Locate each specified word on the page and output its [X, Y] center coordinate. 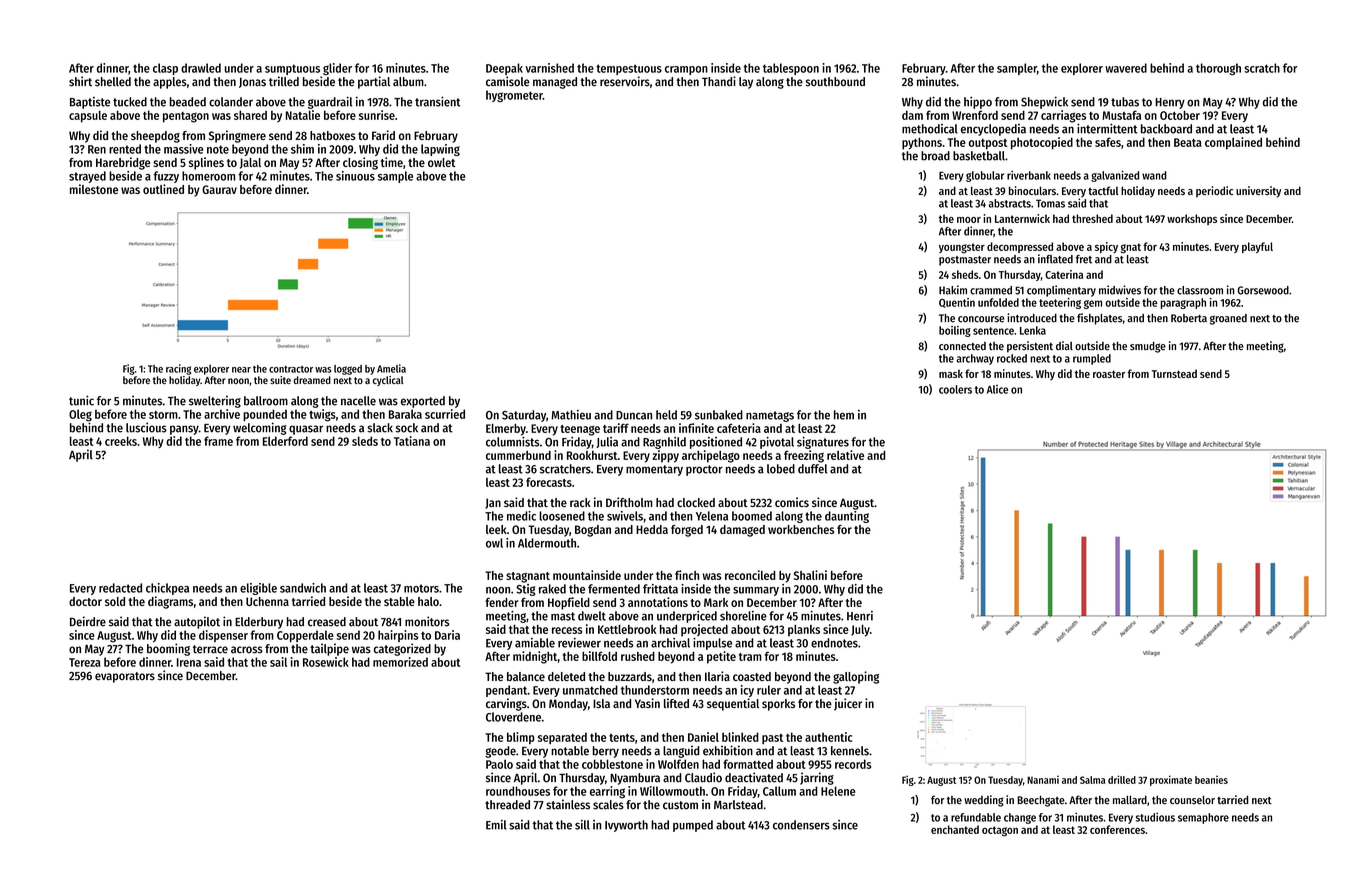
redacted [120, 588]
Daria [447, 635]
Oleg [80, 415]
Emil [496, 825]
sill [582, 825]
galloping [856, 677]
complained [1233, 143]
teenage [580, 430]
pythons [922, 143]
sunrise [377, 115]
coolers [955, 389]
